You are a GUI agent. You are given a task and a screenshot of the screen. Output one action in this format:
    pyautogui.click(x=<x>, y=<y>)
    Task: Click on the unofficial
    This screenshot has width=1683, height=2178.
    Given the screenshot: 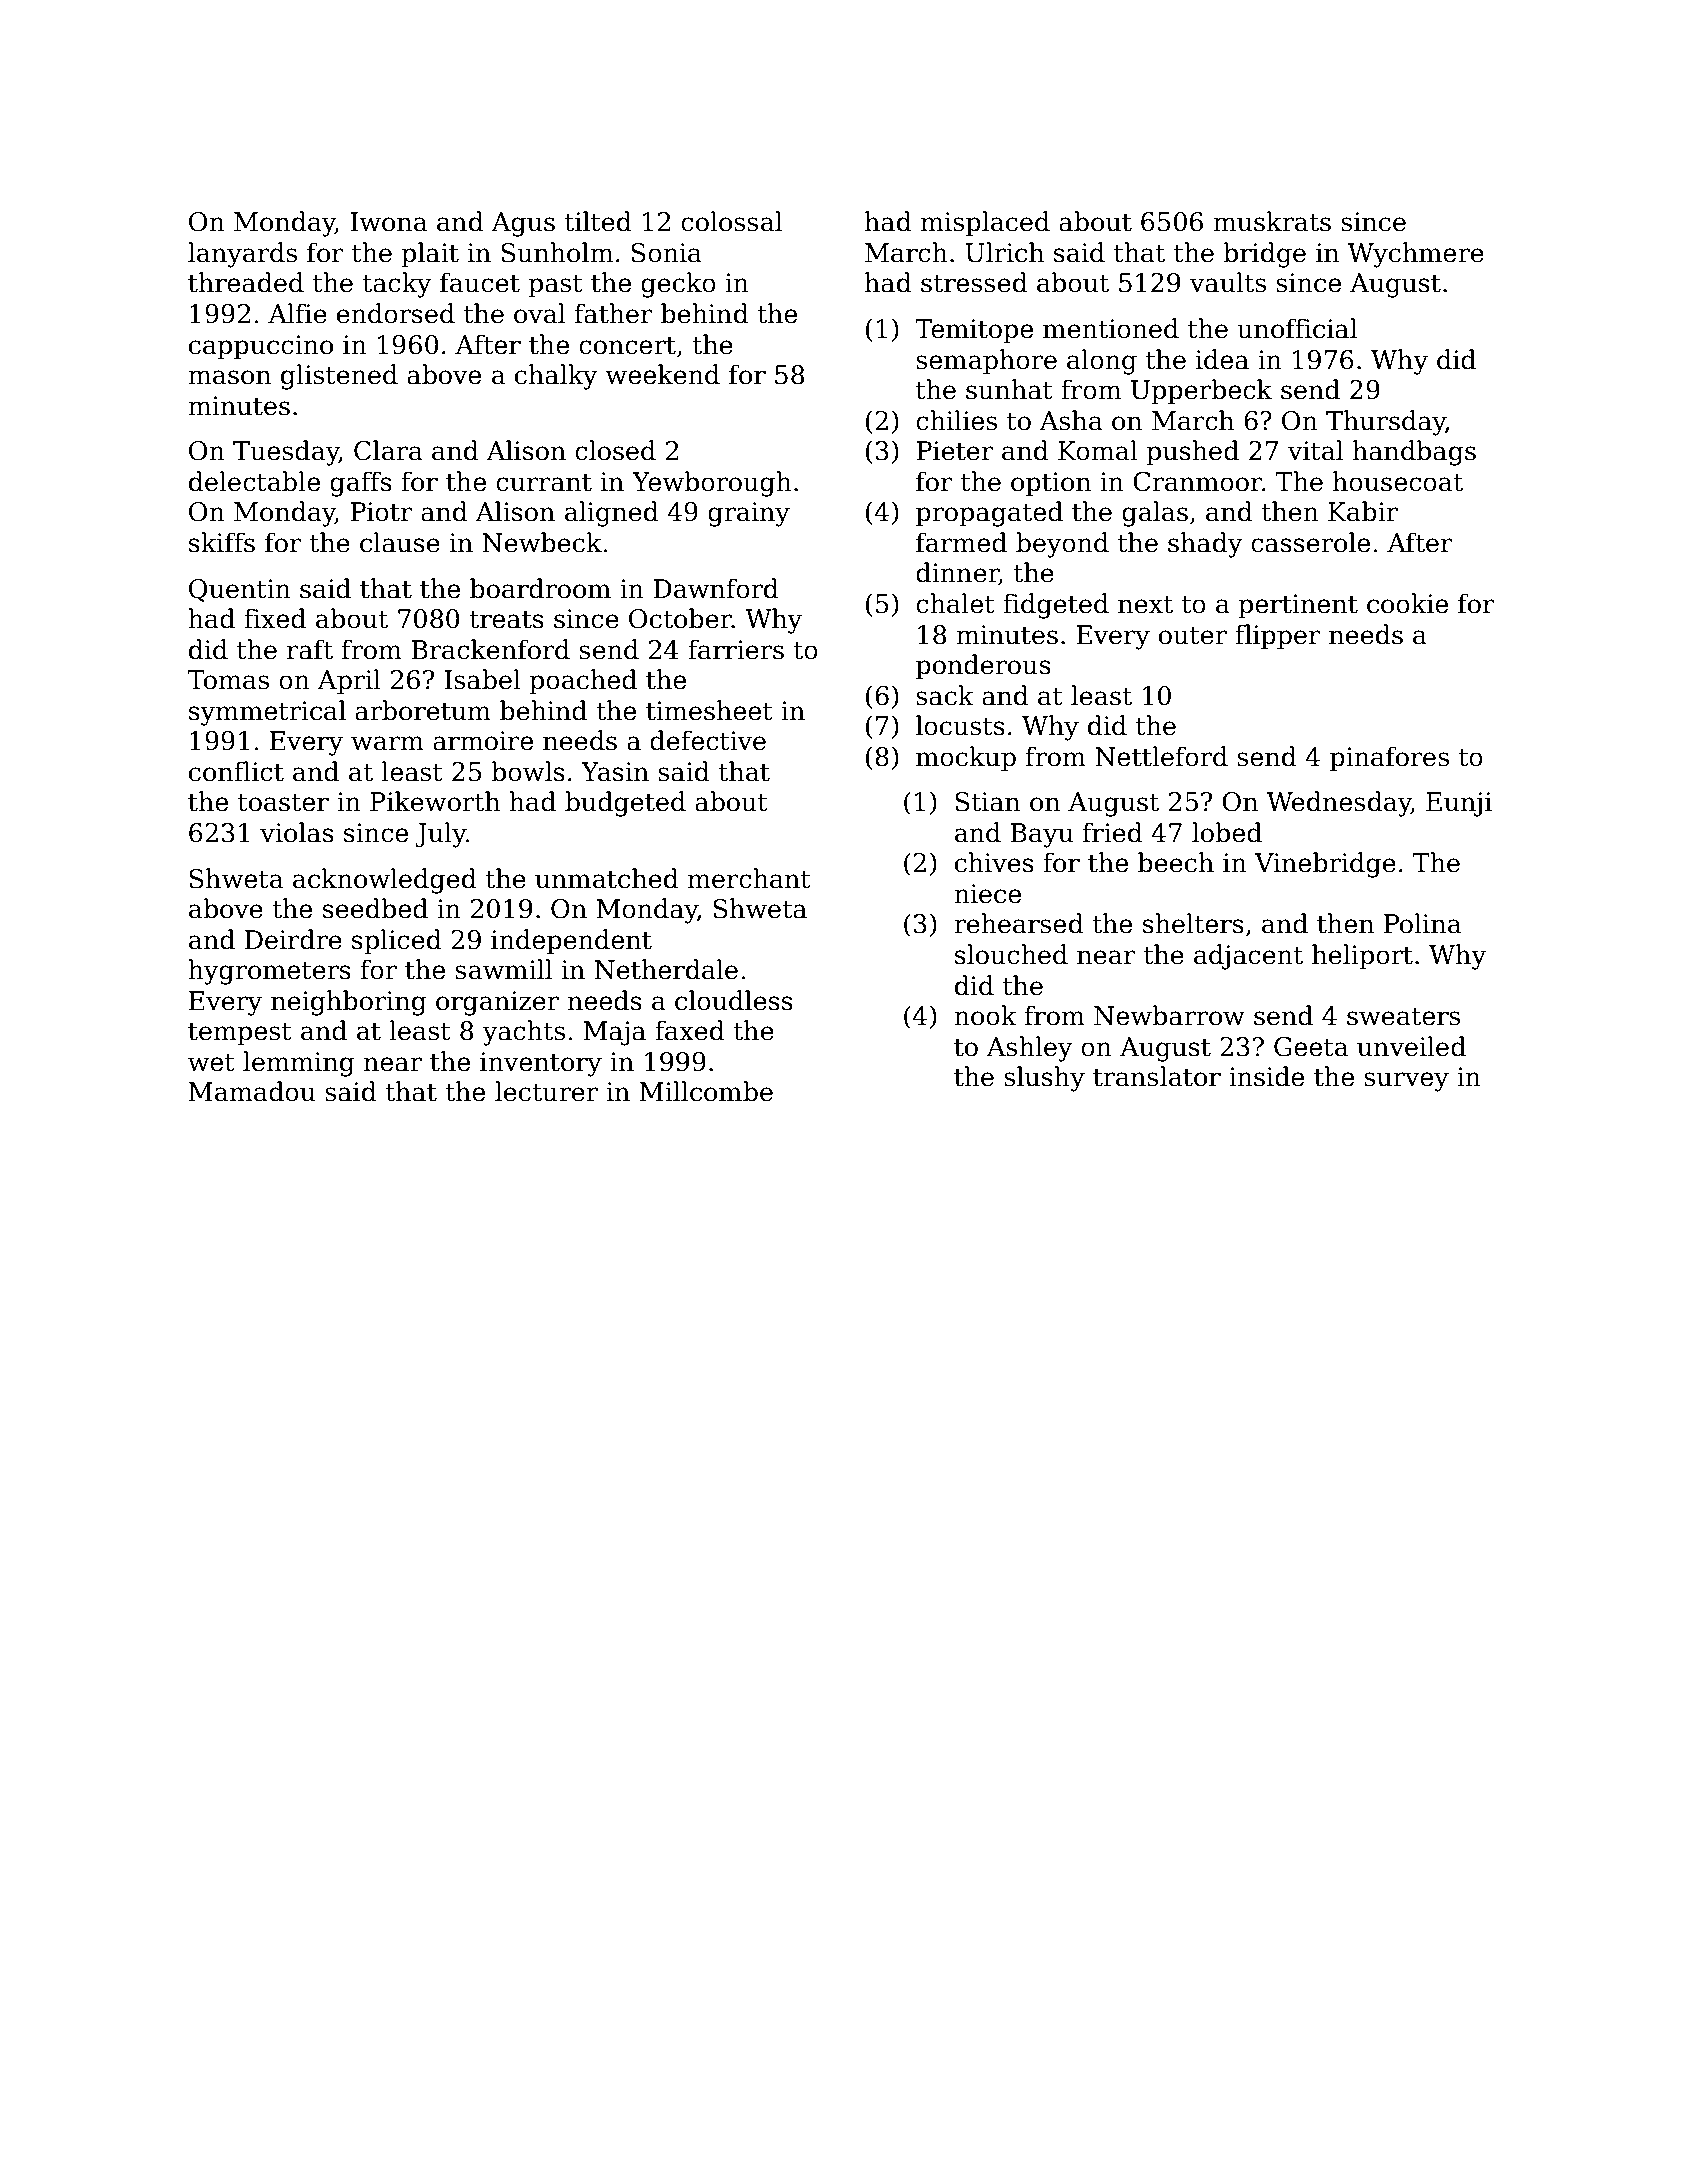 What is the action you would take?
    pyautogui.click(x=1297, y=328)
